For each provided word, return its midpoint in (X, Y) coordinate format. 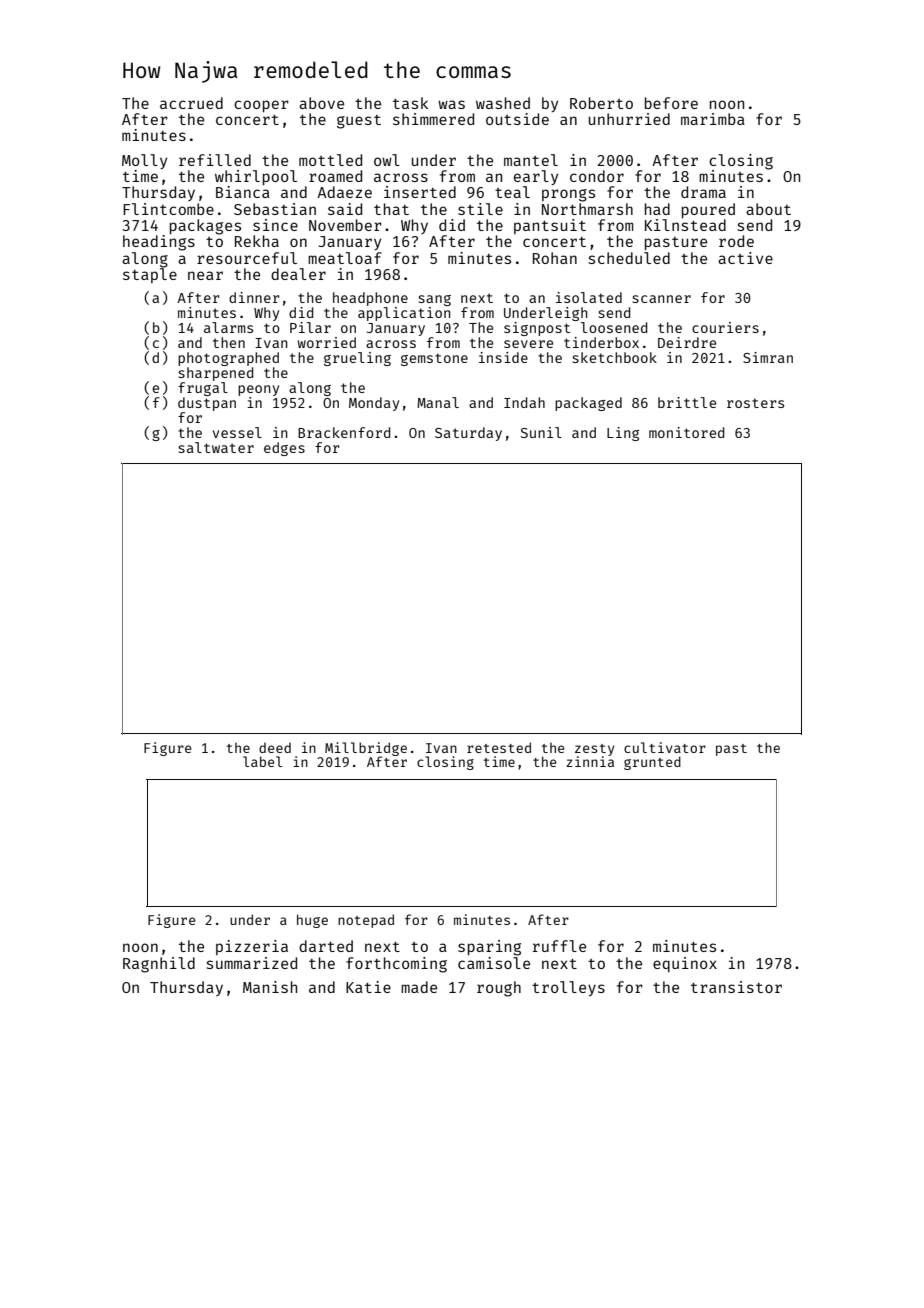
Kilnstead (685, 225)
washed (503, 103)
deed (275, 748)
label (262, 761)
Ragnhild (159, 965)
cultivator (665, 747)
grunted (652, 763)
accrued (191, 103)
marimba (713, 119)
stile (480, 209)
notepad (366, 921)
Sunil (541, 432)
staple (150, 275)
